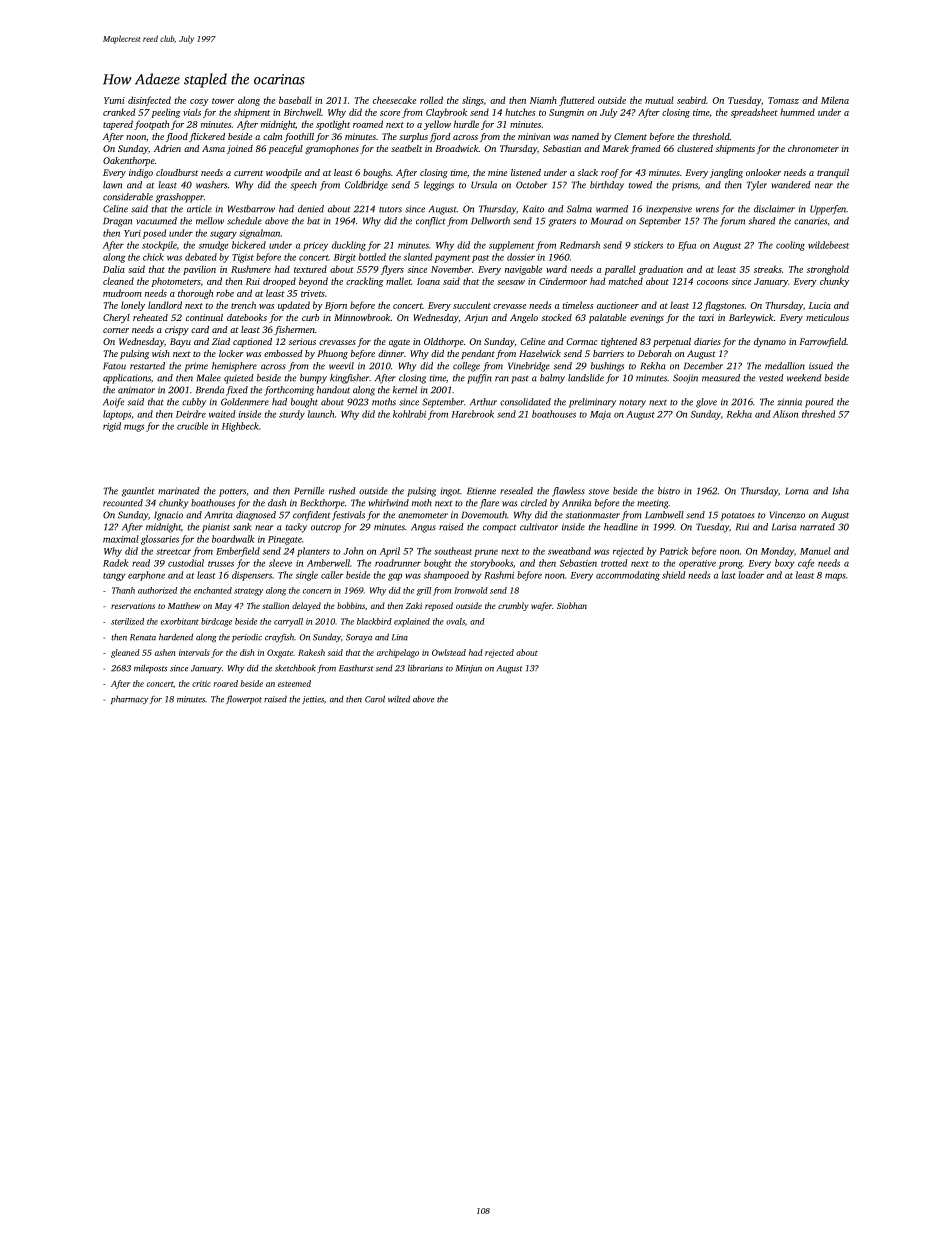  What do you see at coordinates (243, 258) in the document?
I see `Tigist` at bounding box center [243, 258].
